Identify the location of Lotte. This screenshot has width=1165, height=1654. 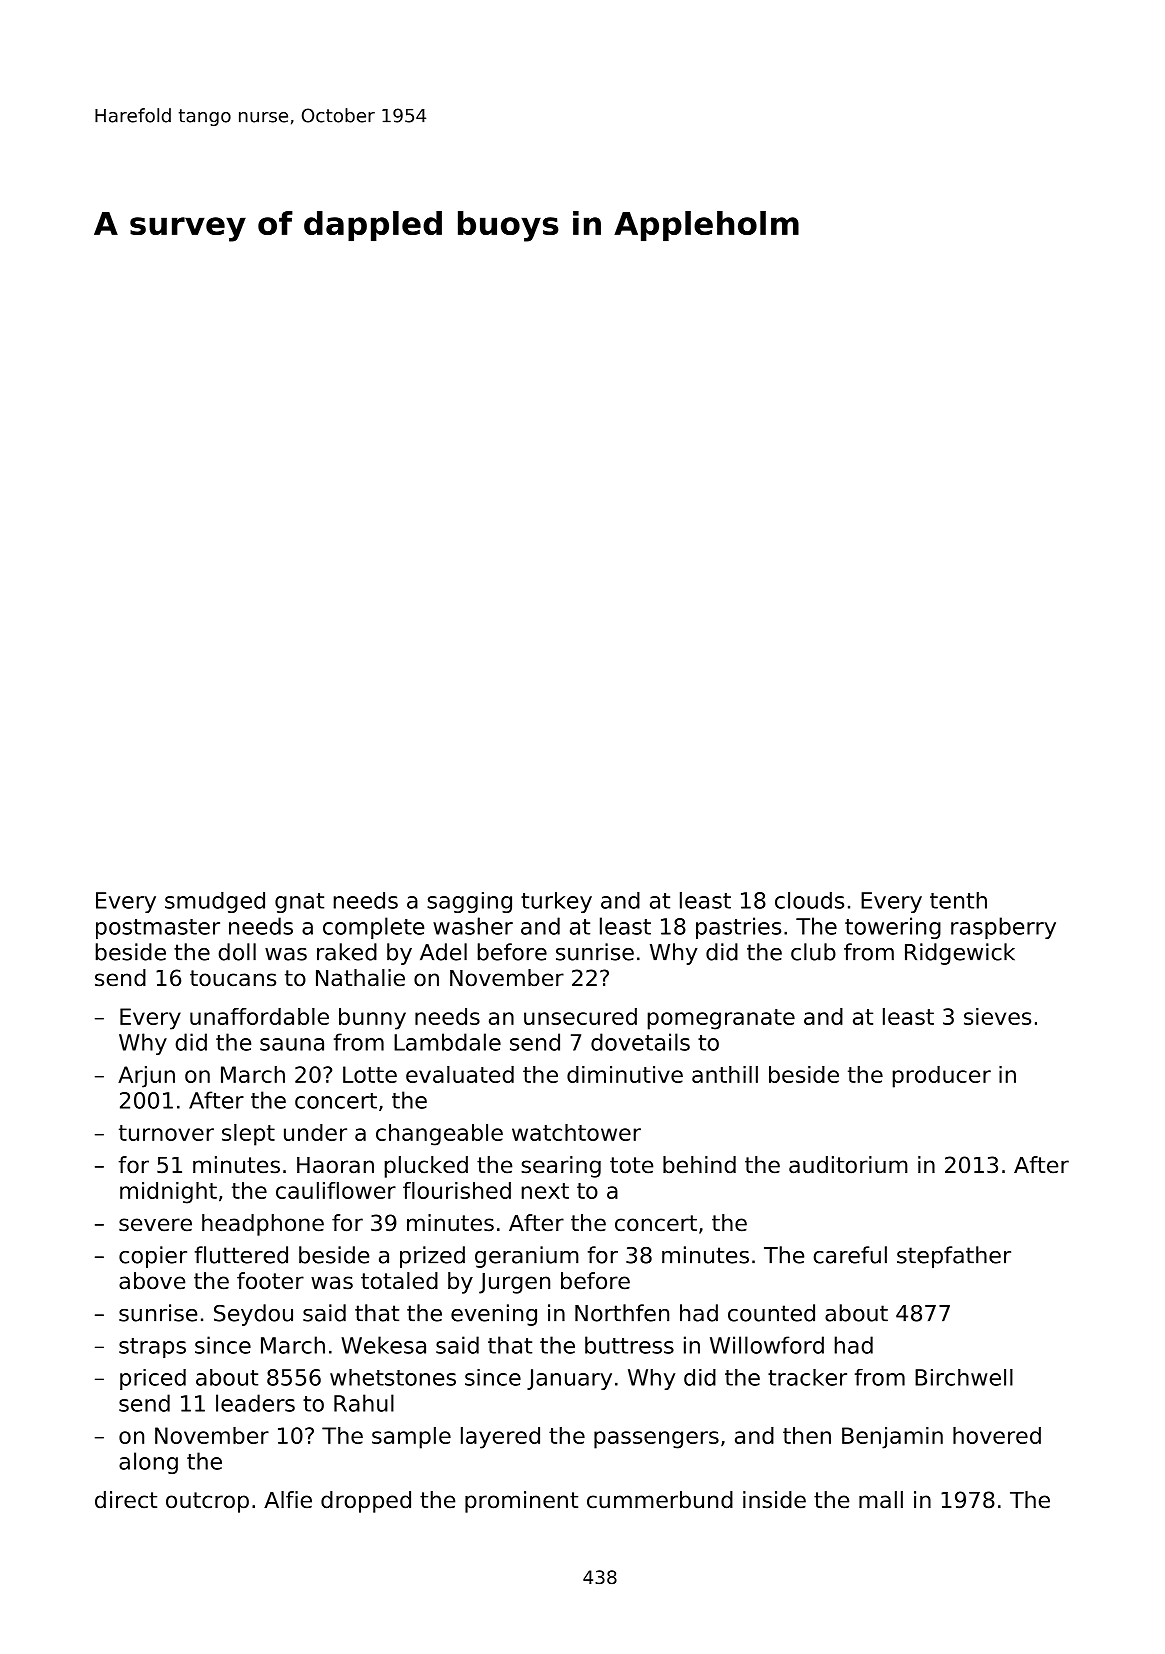
(370, 1074).
